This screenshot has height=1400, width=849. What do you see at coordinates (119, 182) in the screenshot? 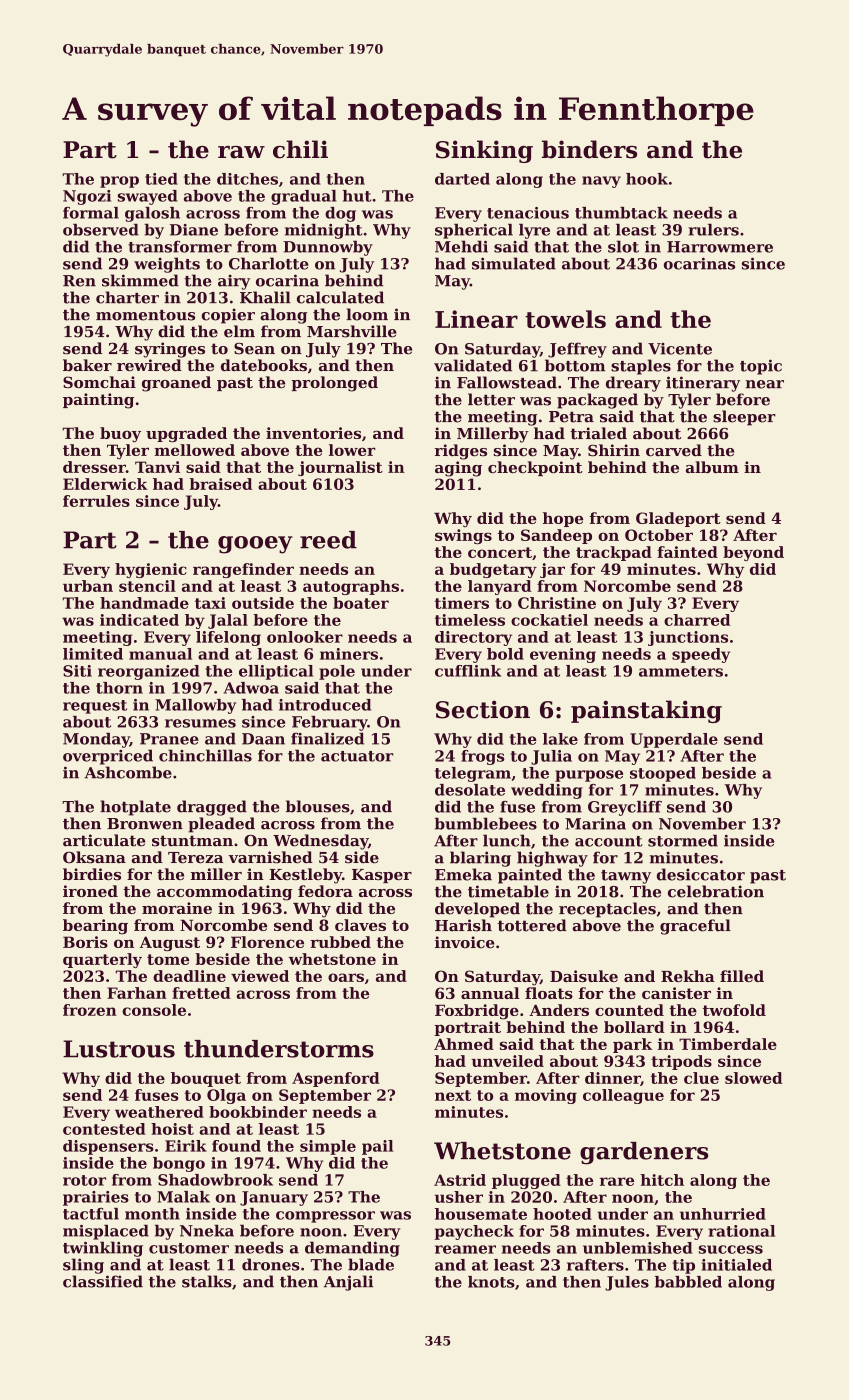
I see `prop` at bounding box center [119, 182].
